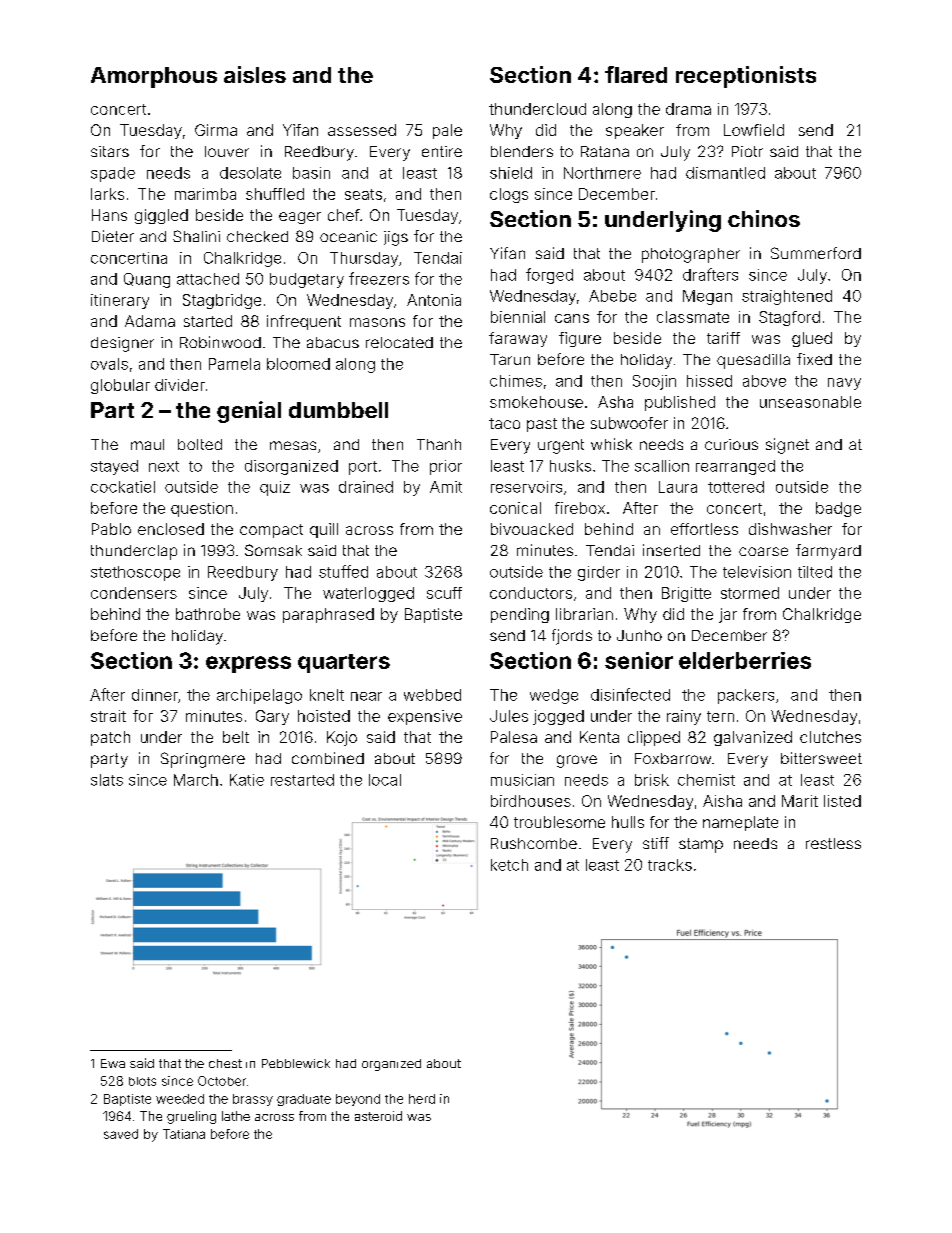 The width and height of the page is (952, 1233). What do you see at coordinates (790, 529) in the page?
I see `dishwasher` at bounding box center [790, 529].
